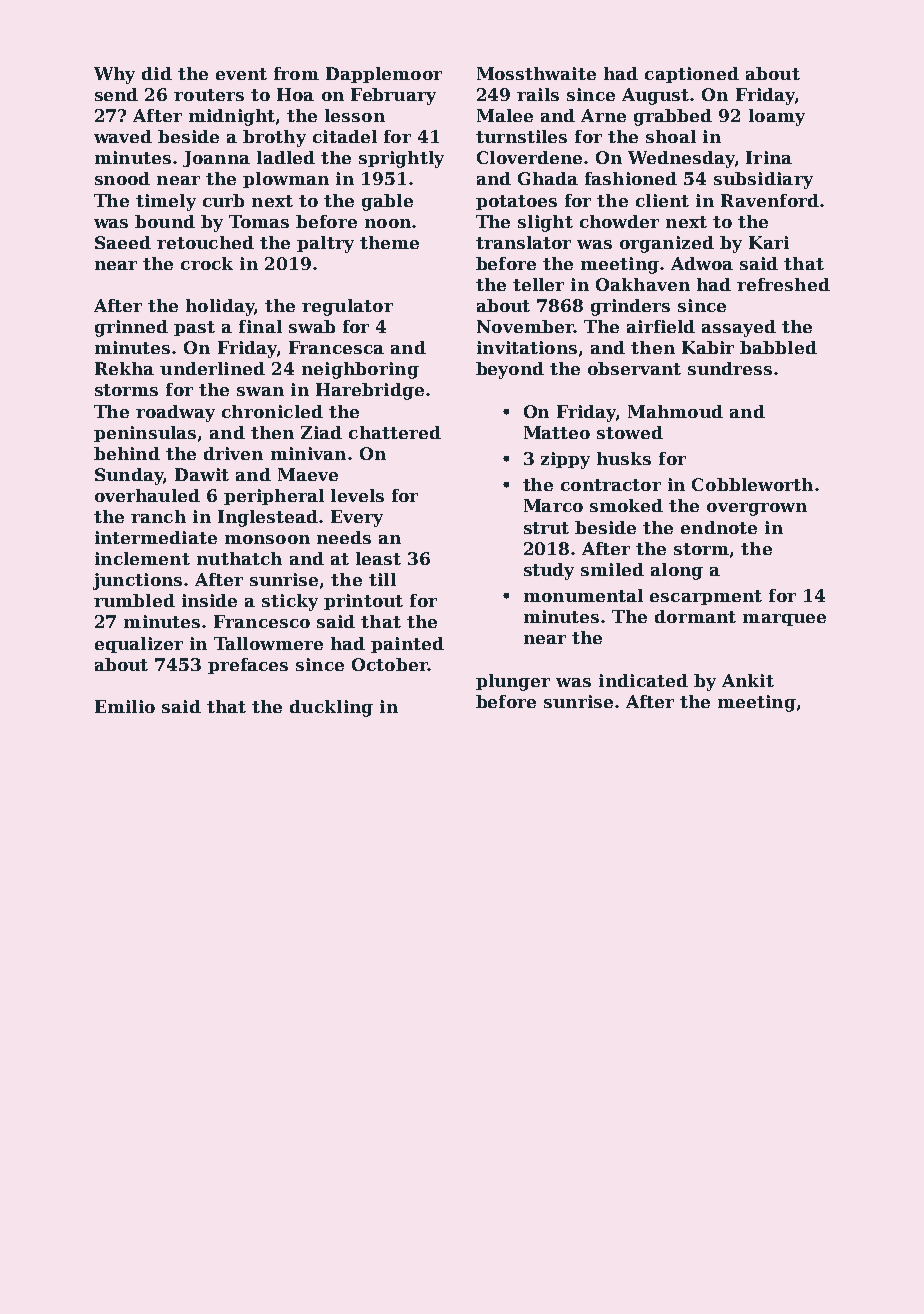  Describe the element at coordinates (382, 579) in the page. I see `till` at that location.
